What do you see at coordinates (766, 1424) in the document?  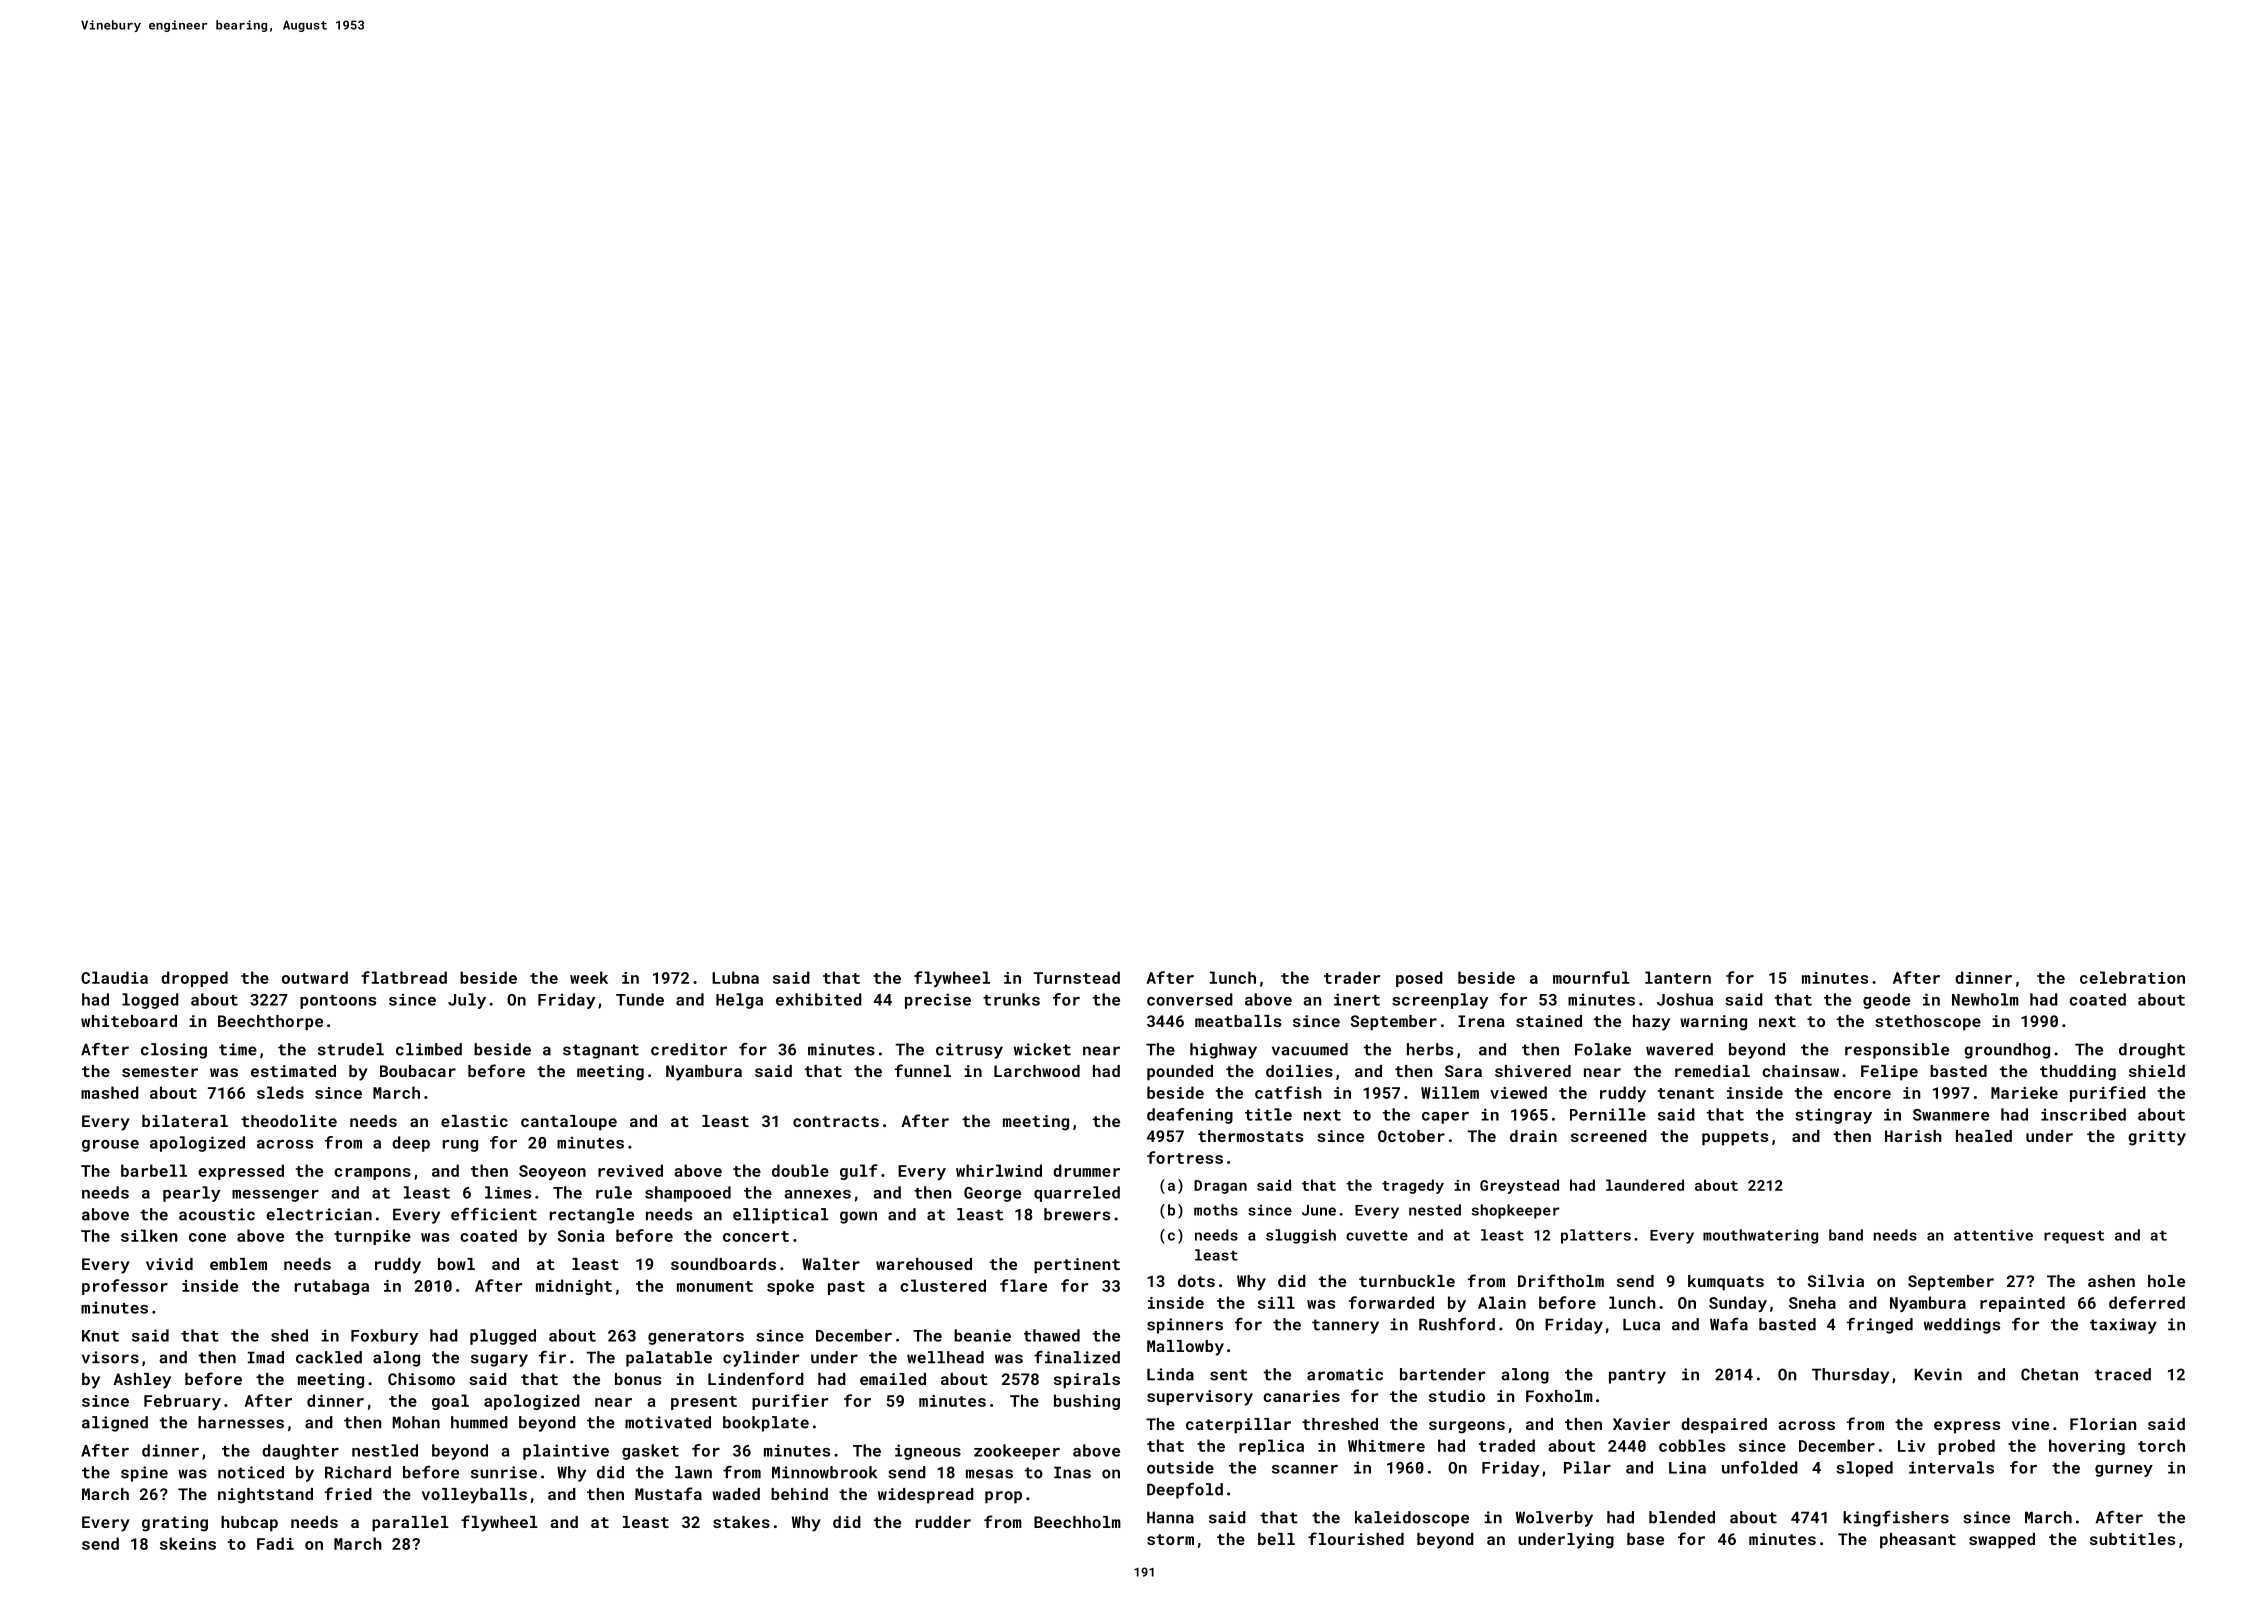 I see `bookplate` at bounding box center [766, 1424].
